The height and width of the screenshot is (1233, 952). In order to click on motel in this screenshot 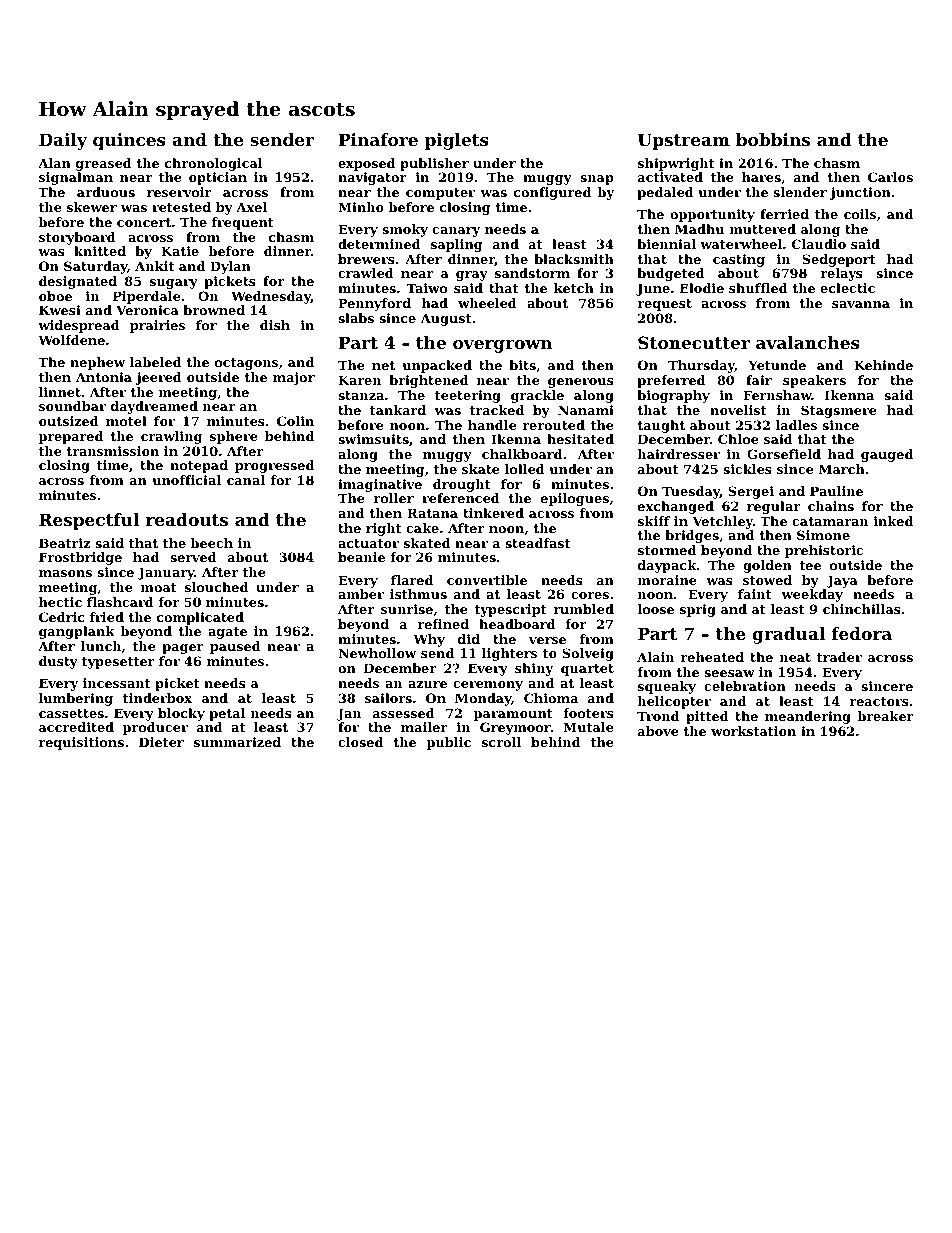, I will do `click(126, 421)`.
